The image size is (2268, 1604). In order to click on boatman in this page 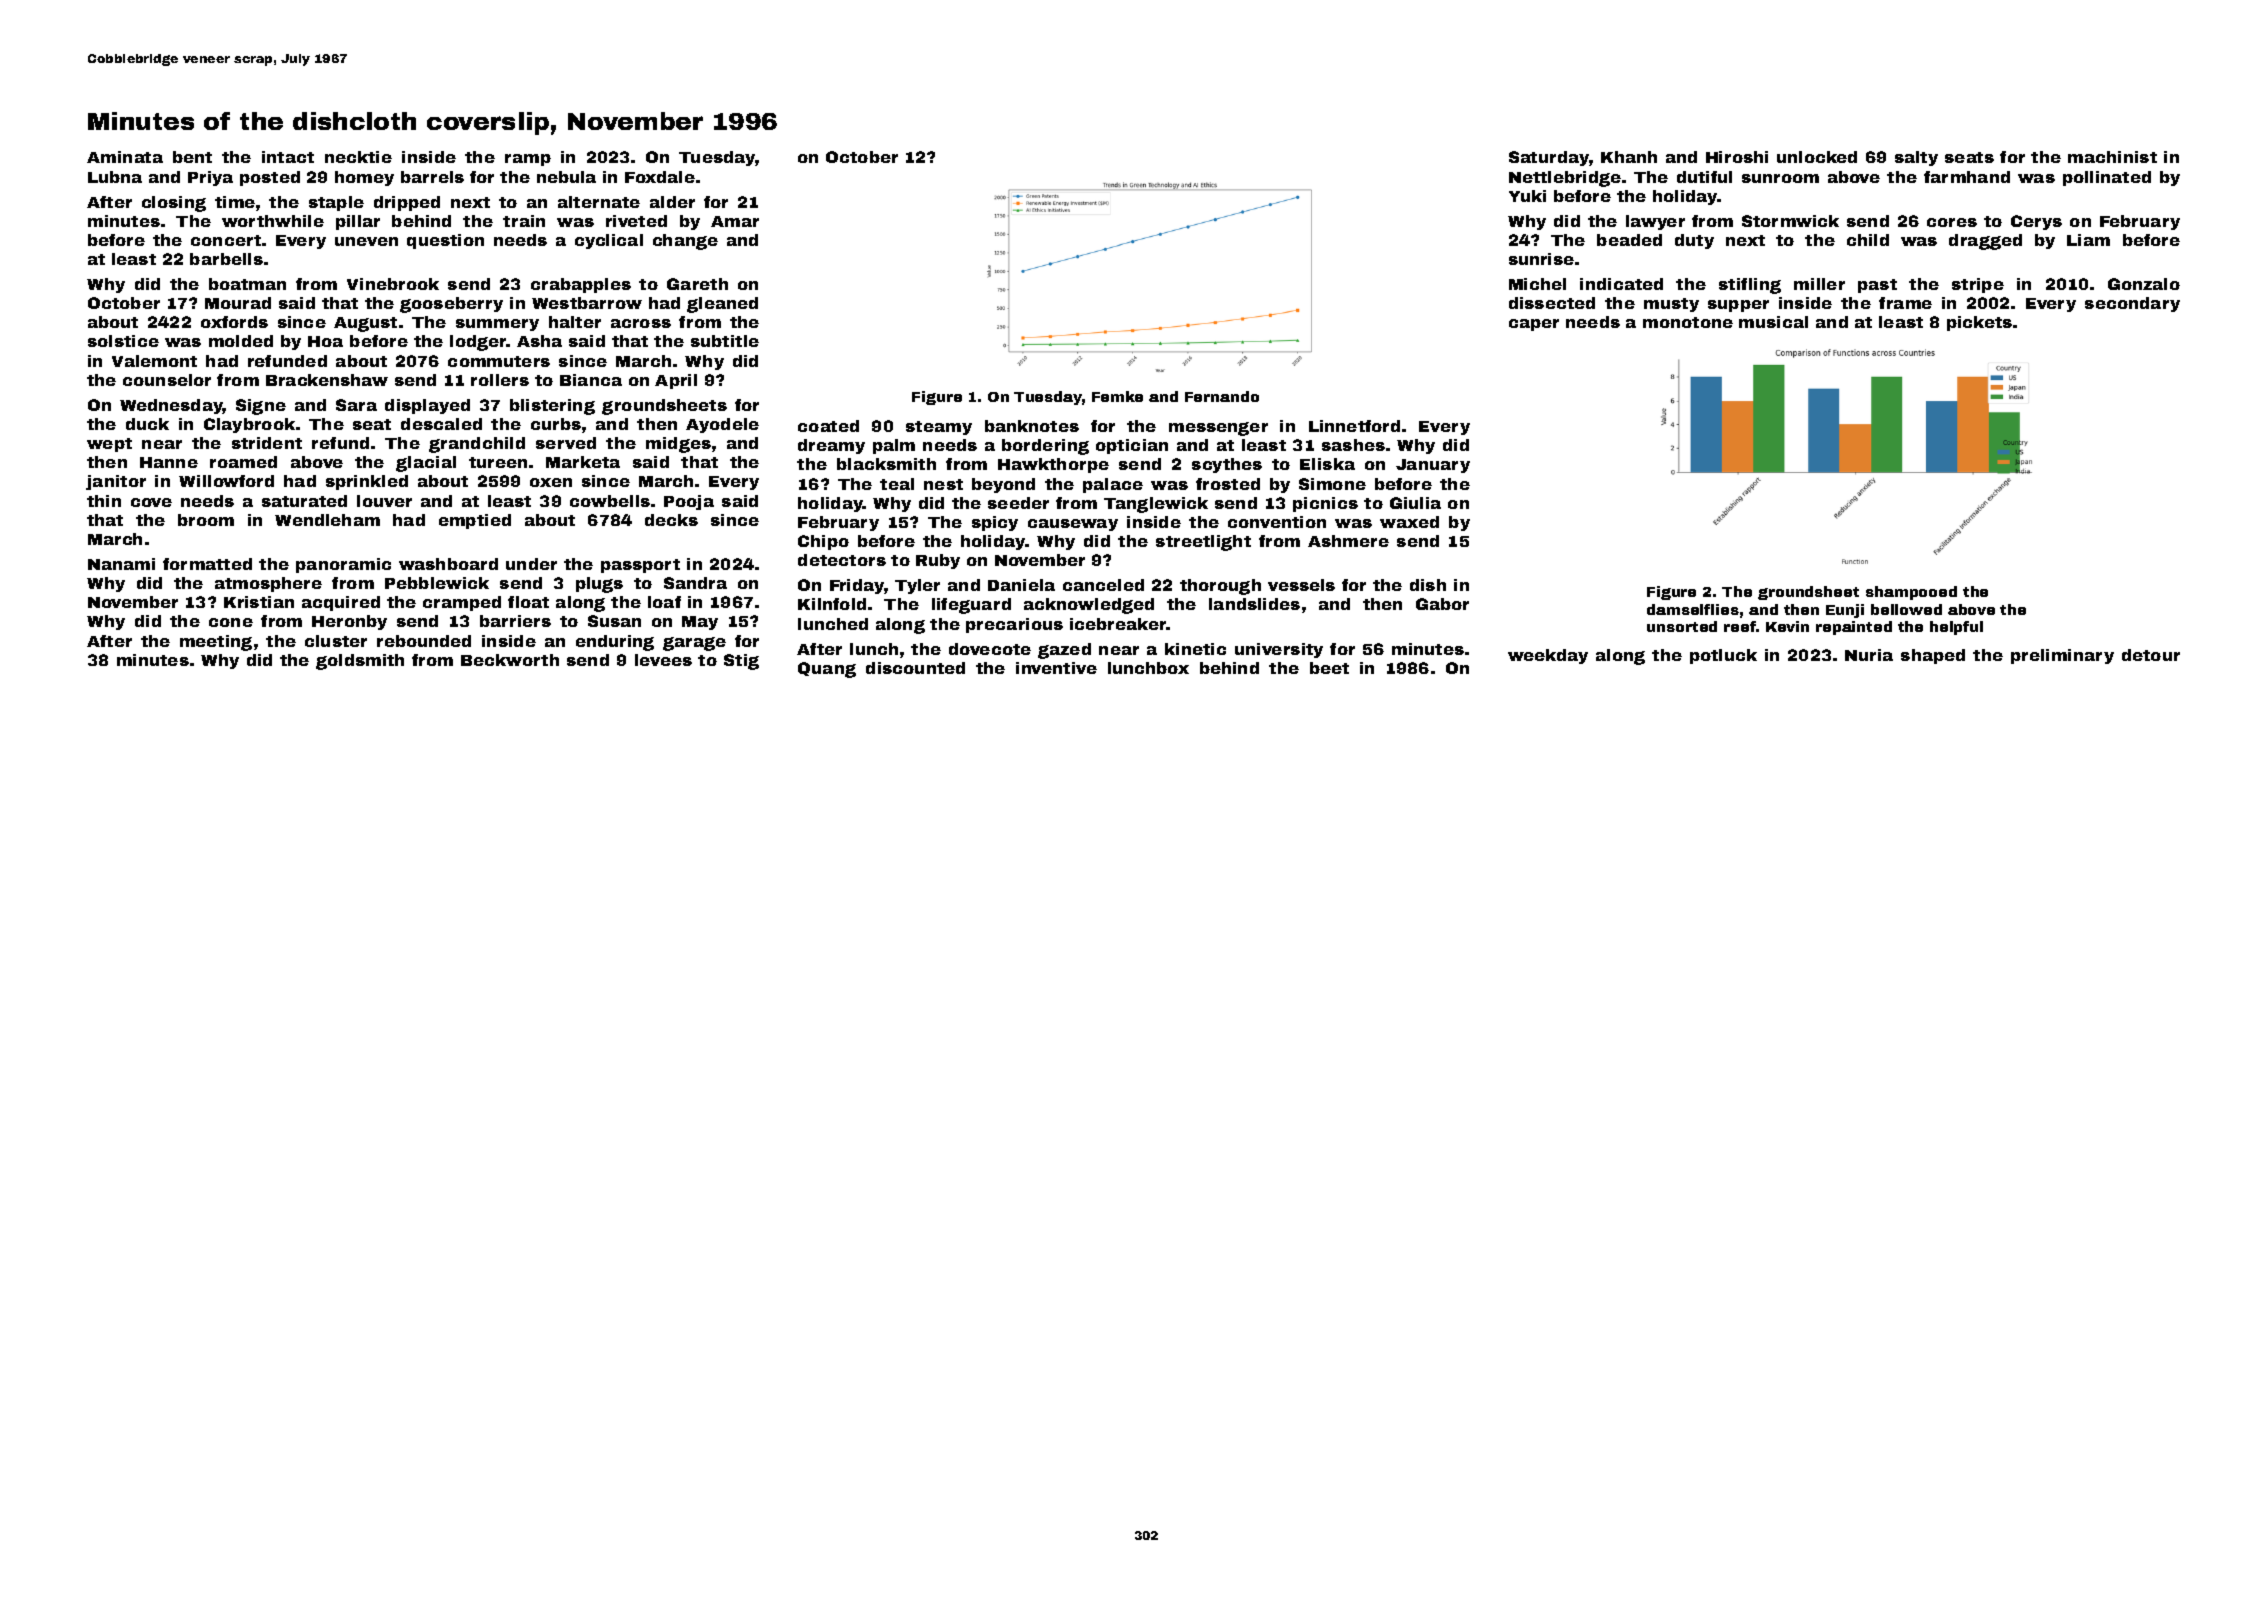, I will do `click(247, 284)`.
